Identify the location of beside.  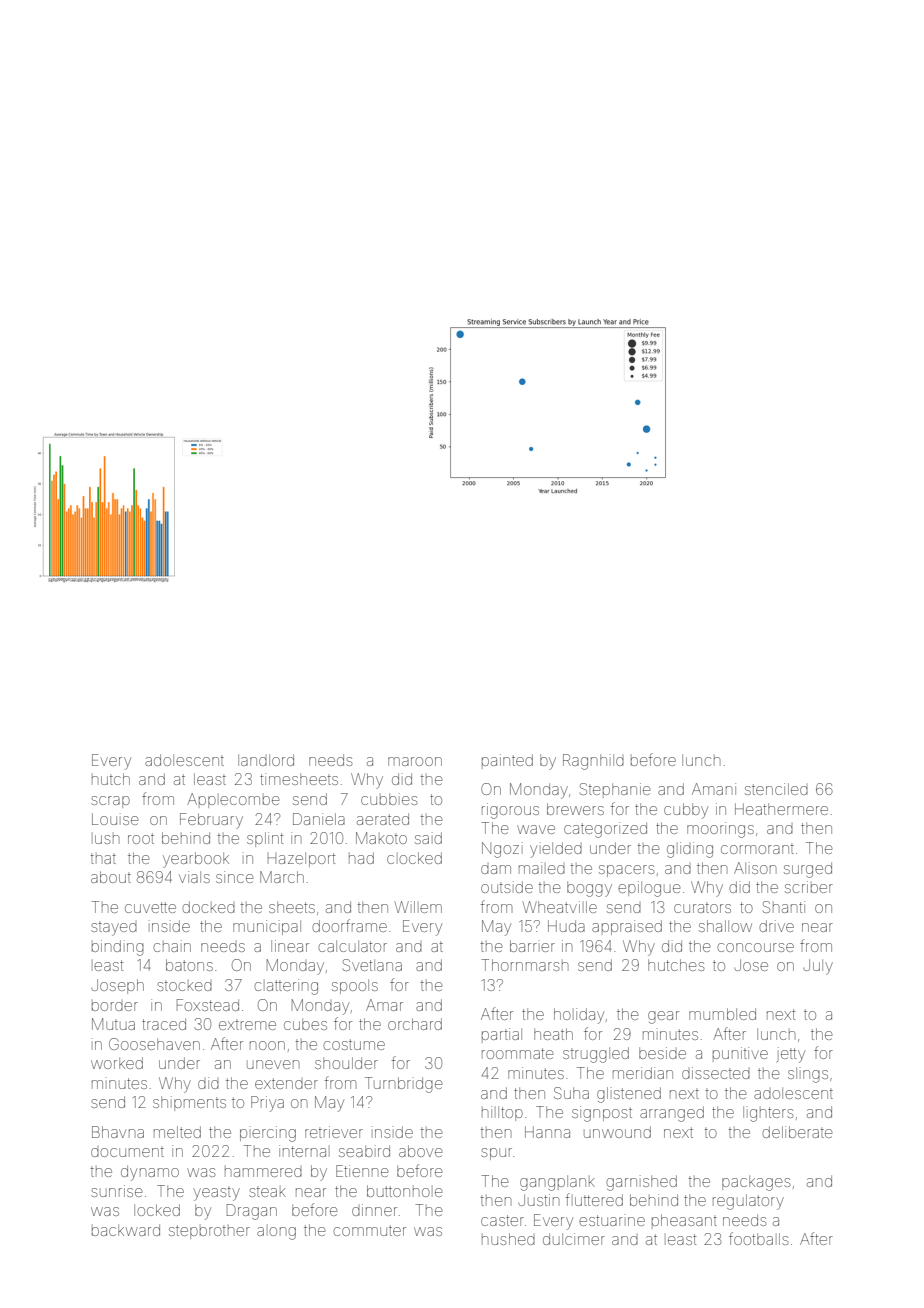
(662, 1053).
